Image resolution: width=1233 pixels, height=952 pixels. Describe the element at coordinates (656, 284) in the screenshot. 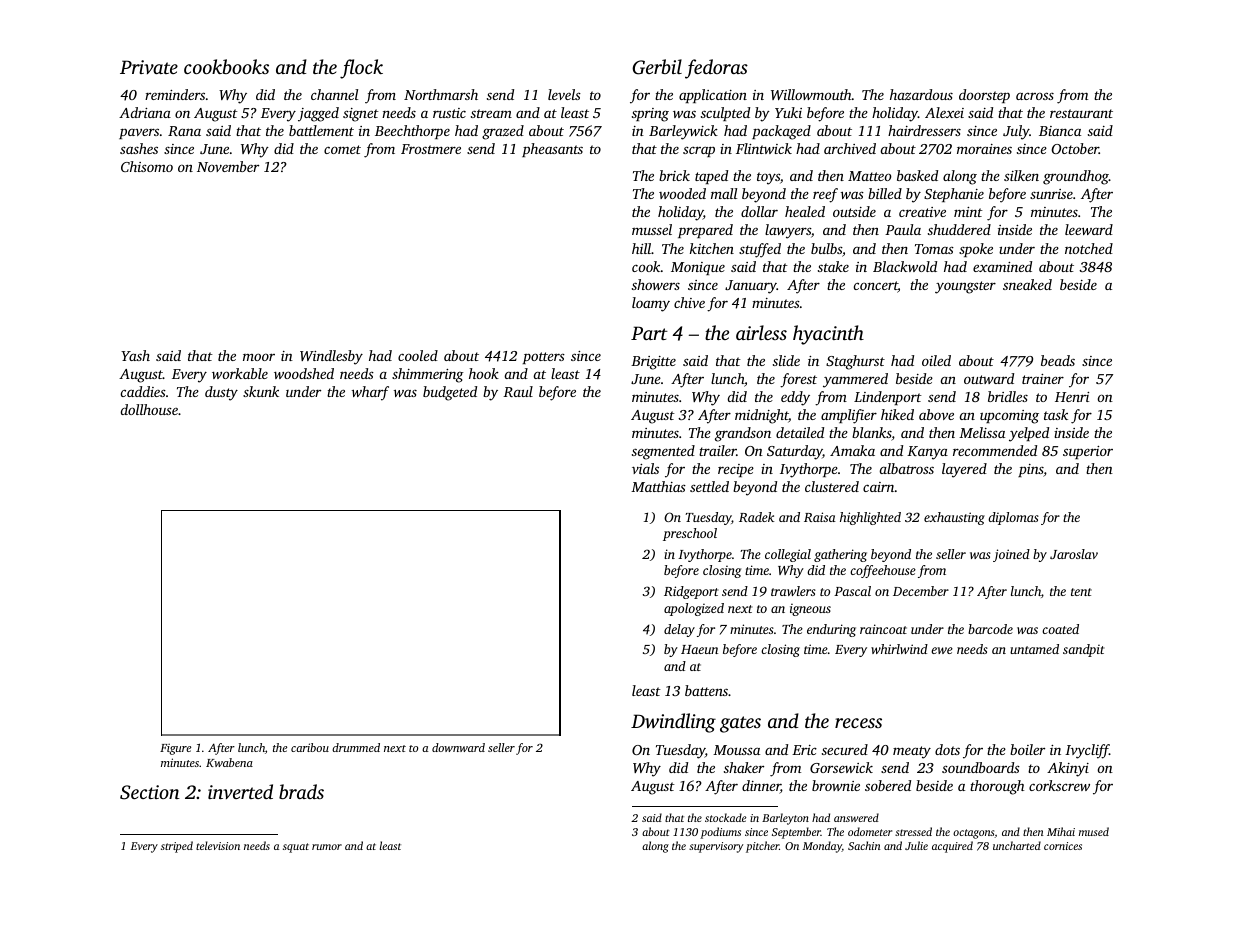

I see `showers` at that location.
